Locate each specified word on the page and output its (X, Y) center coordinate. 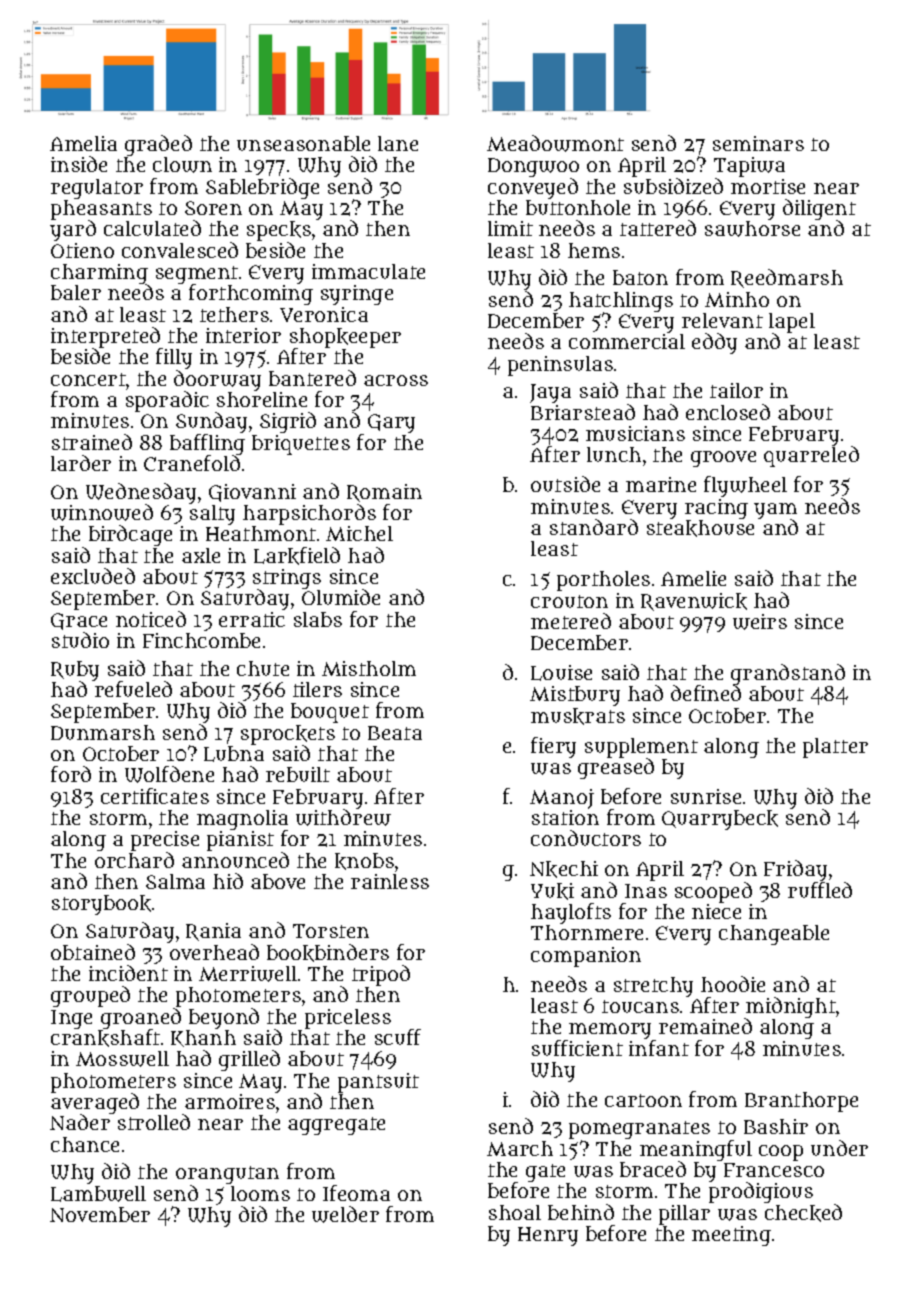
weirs (760, 622)
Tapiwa (749, 167)
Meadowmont (555, 143)
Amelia (83, 143)
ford (71, 774)
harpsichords (309, 514)
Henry (548, 1236)
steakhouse (700, 528)
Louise (561, 673)
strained (92, 442)
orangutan (227, 1175)
